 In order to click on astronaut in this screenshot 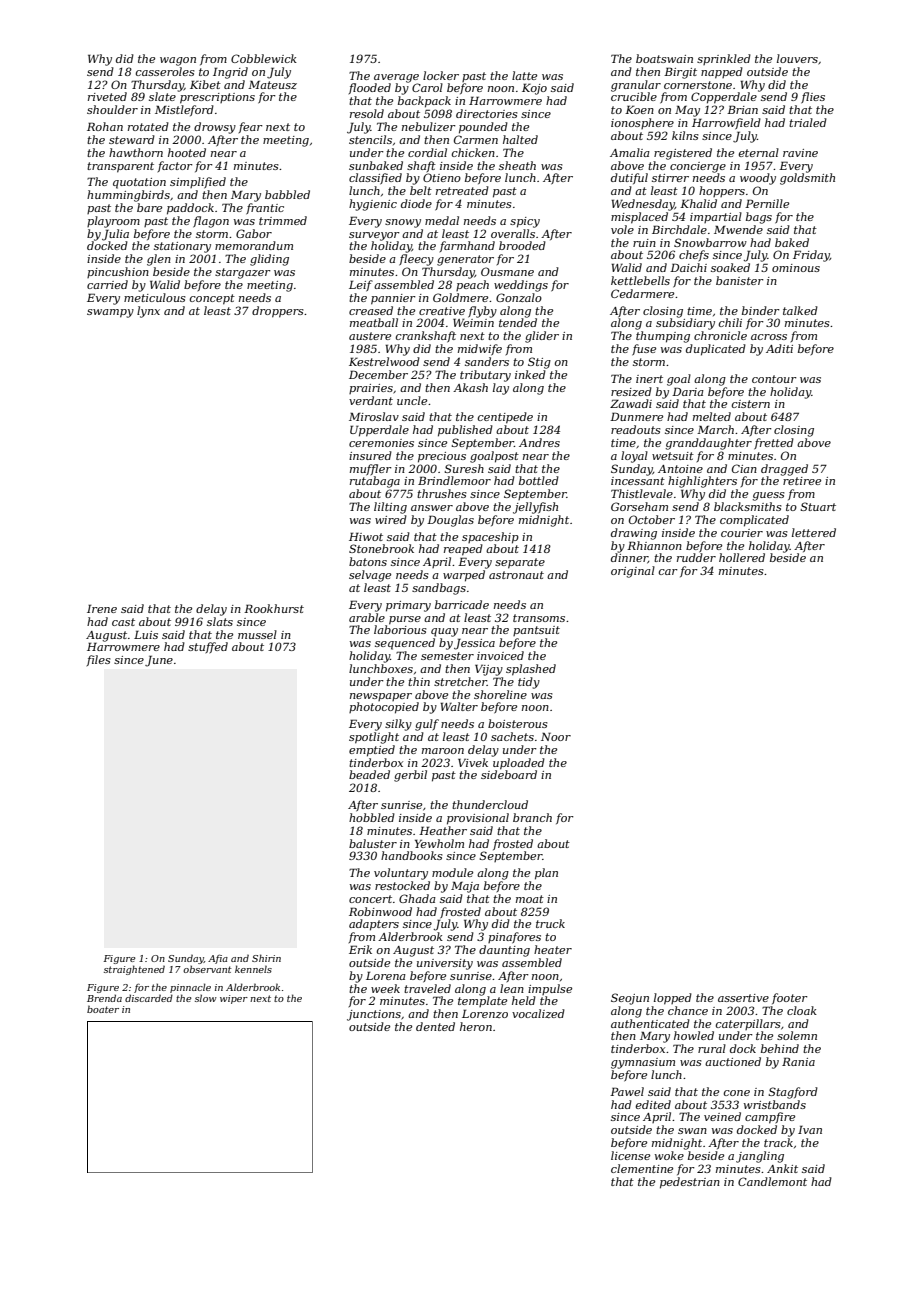, I will do `click(516, 575)`.
